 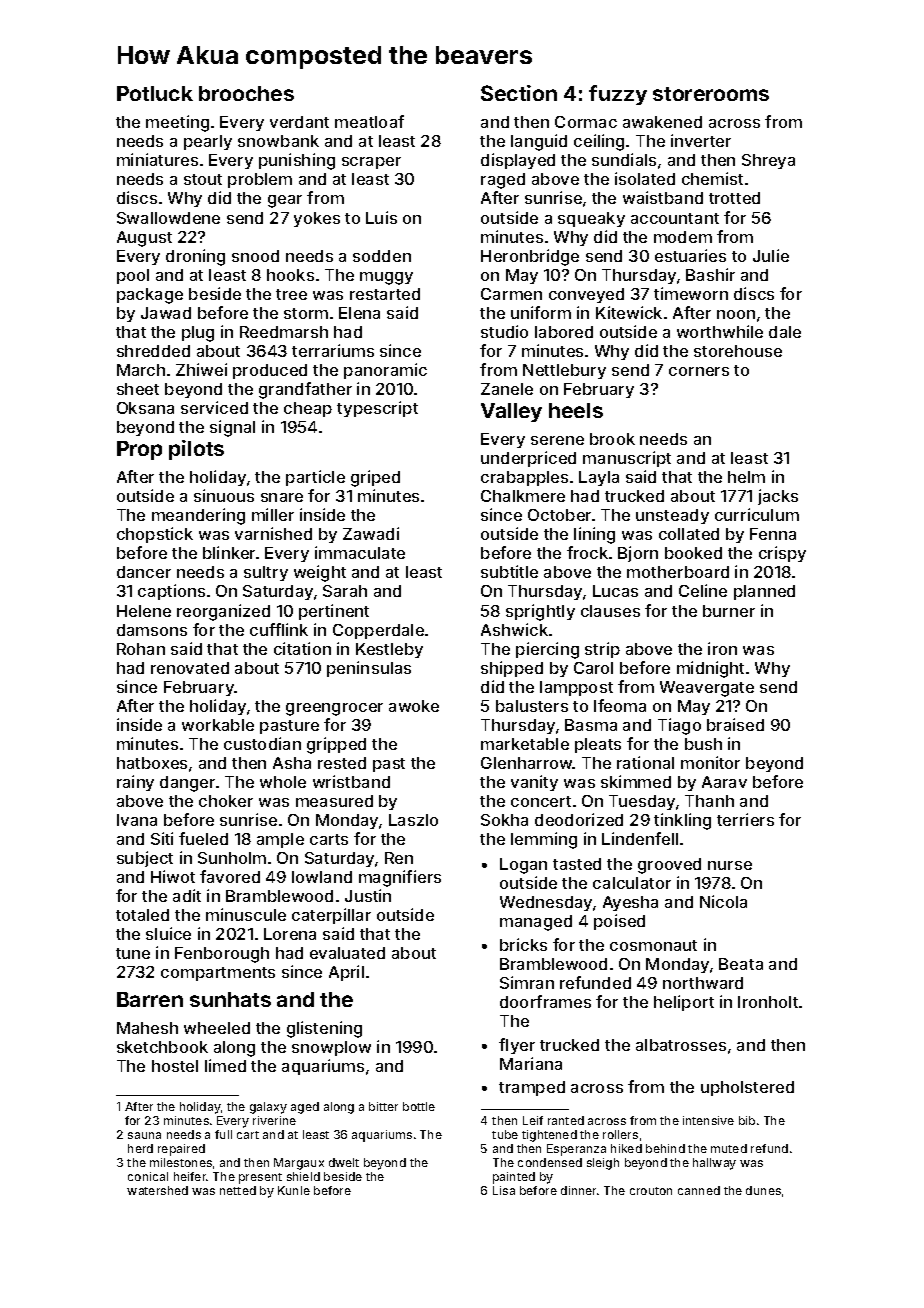 I want to click on meandering, so click(x=198, y=516).
